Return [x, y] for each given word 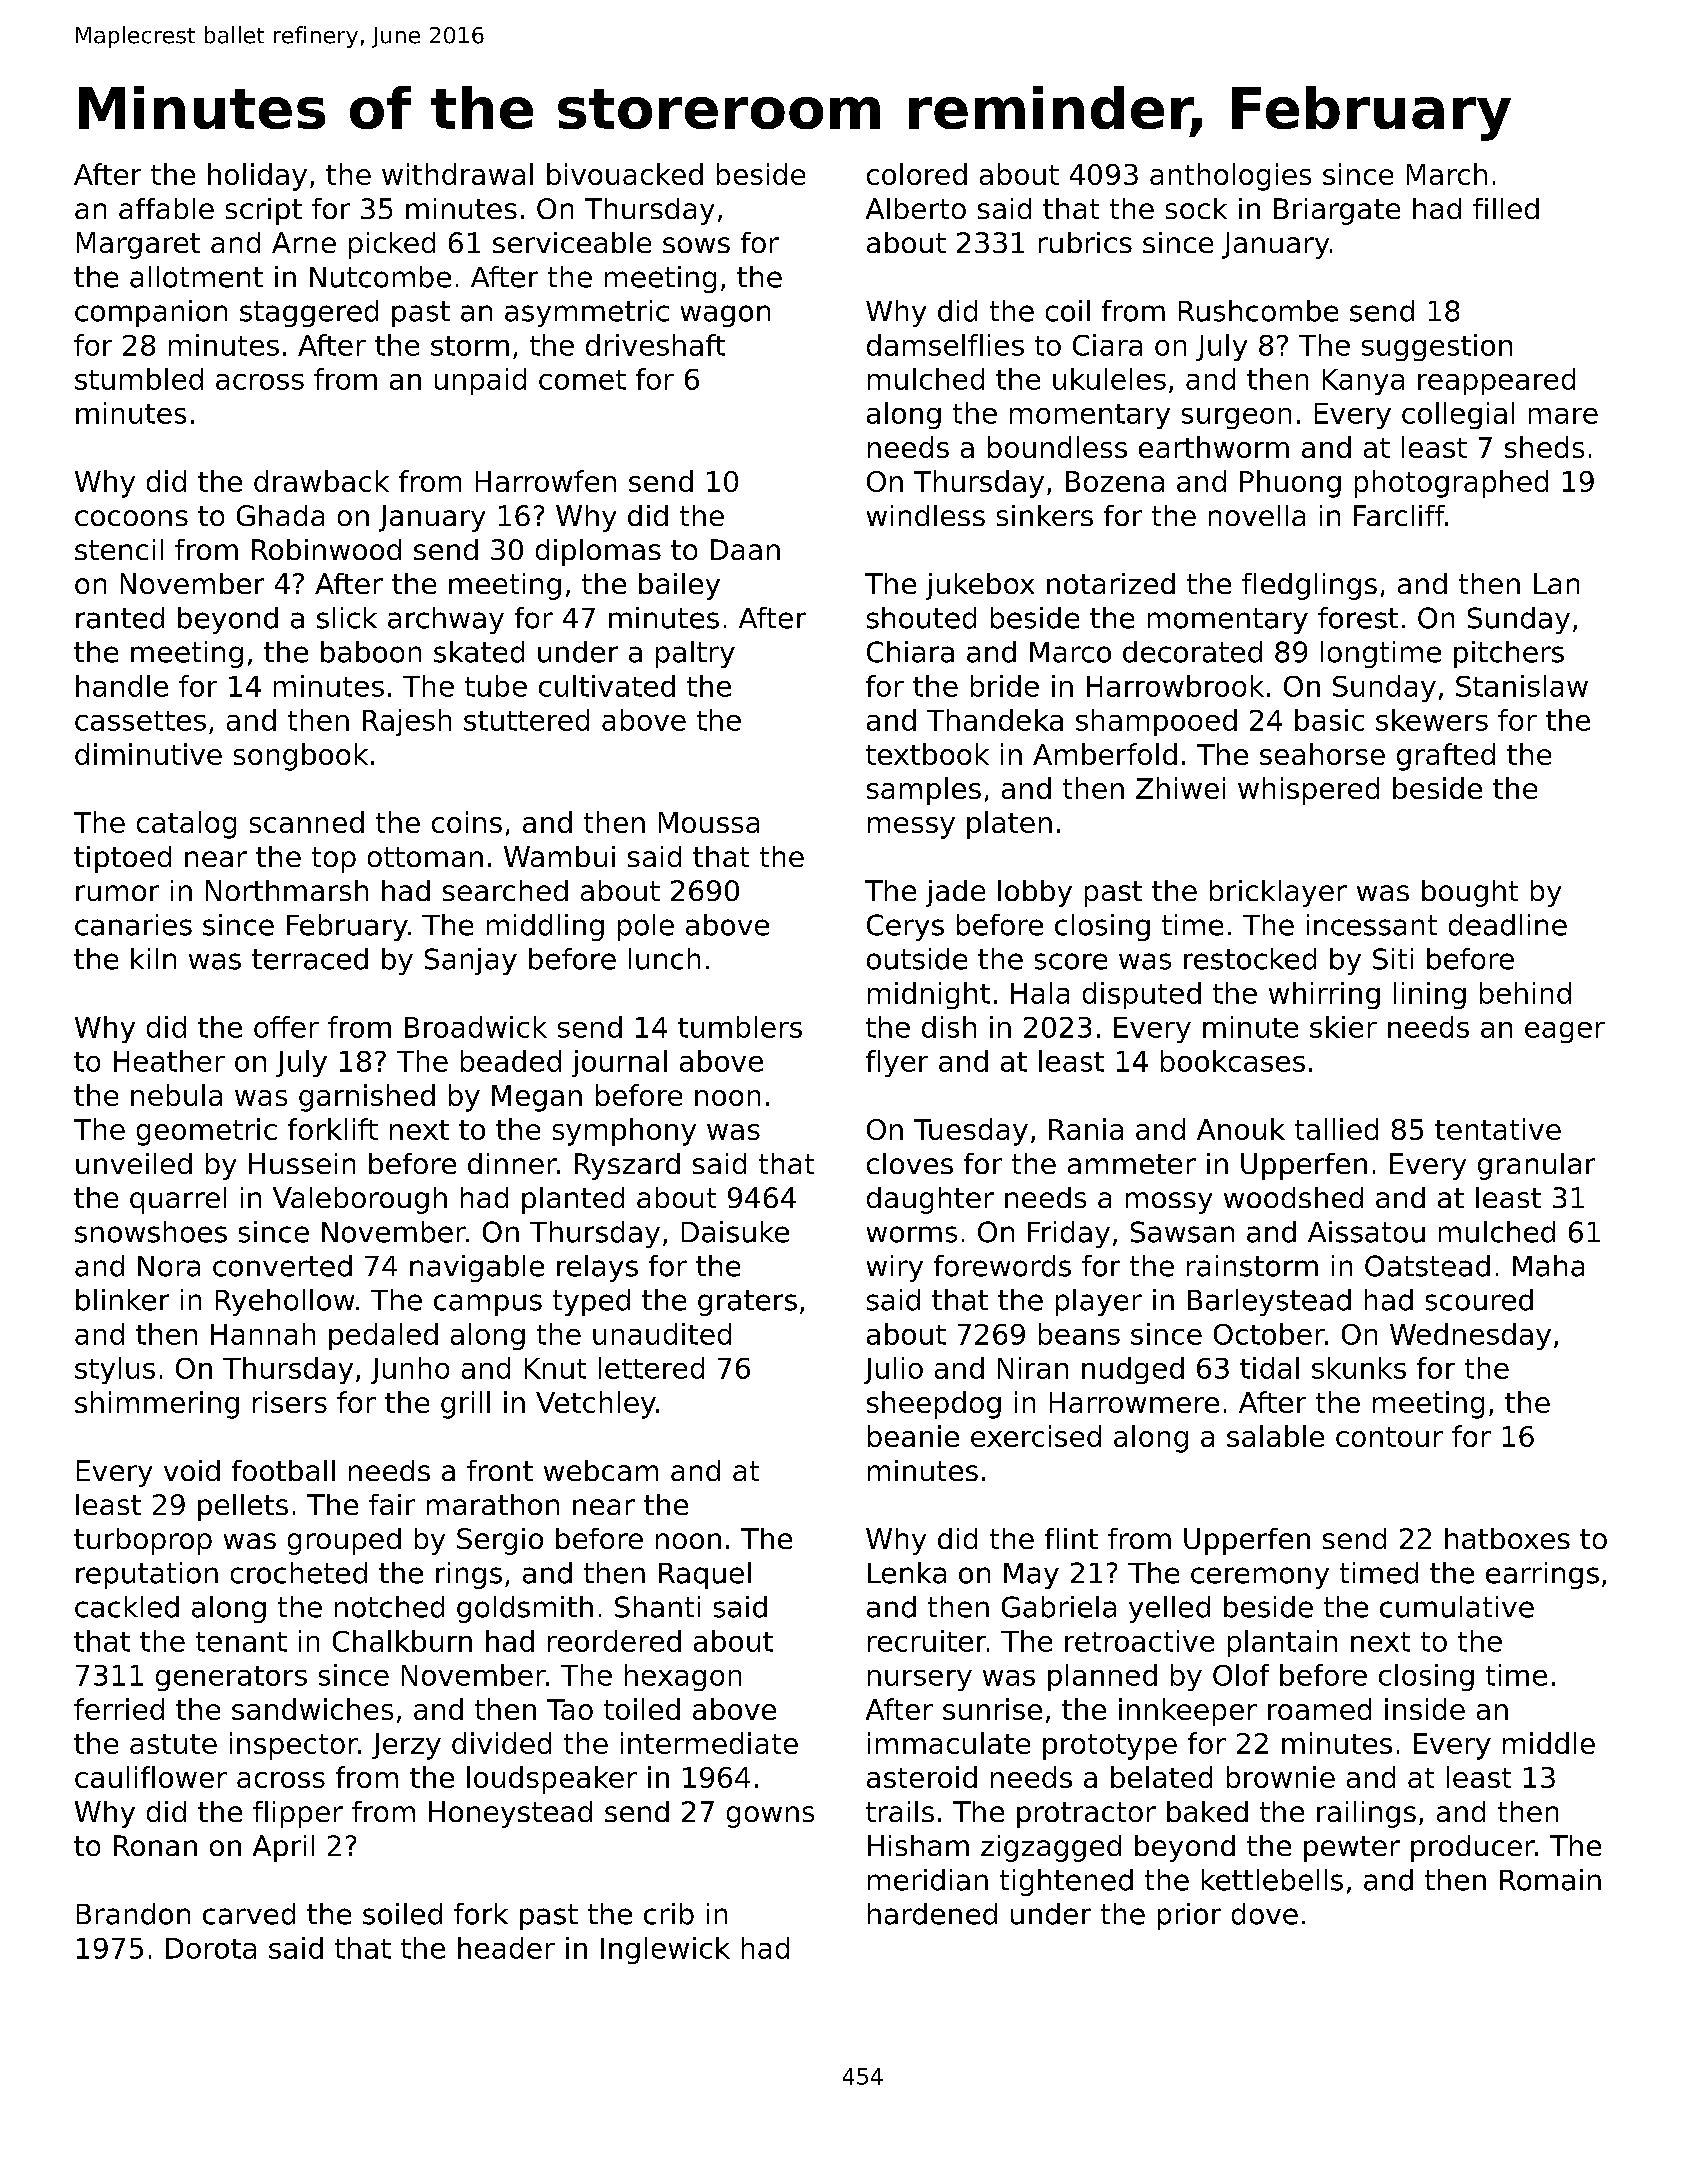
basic [1329, 720]
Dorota [211, 1948]
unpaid [480, 381]
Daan [745, 549]
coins [467, 822]
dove [1265, 1914]
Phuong [1290, 484]
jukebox [980, 586]
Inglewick [665, 1950]
